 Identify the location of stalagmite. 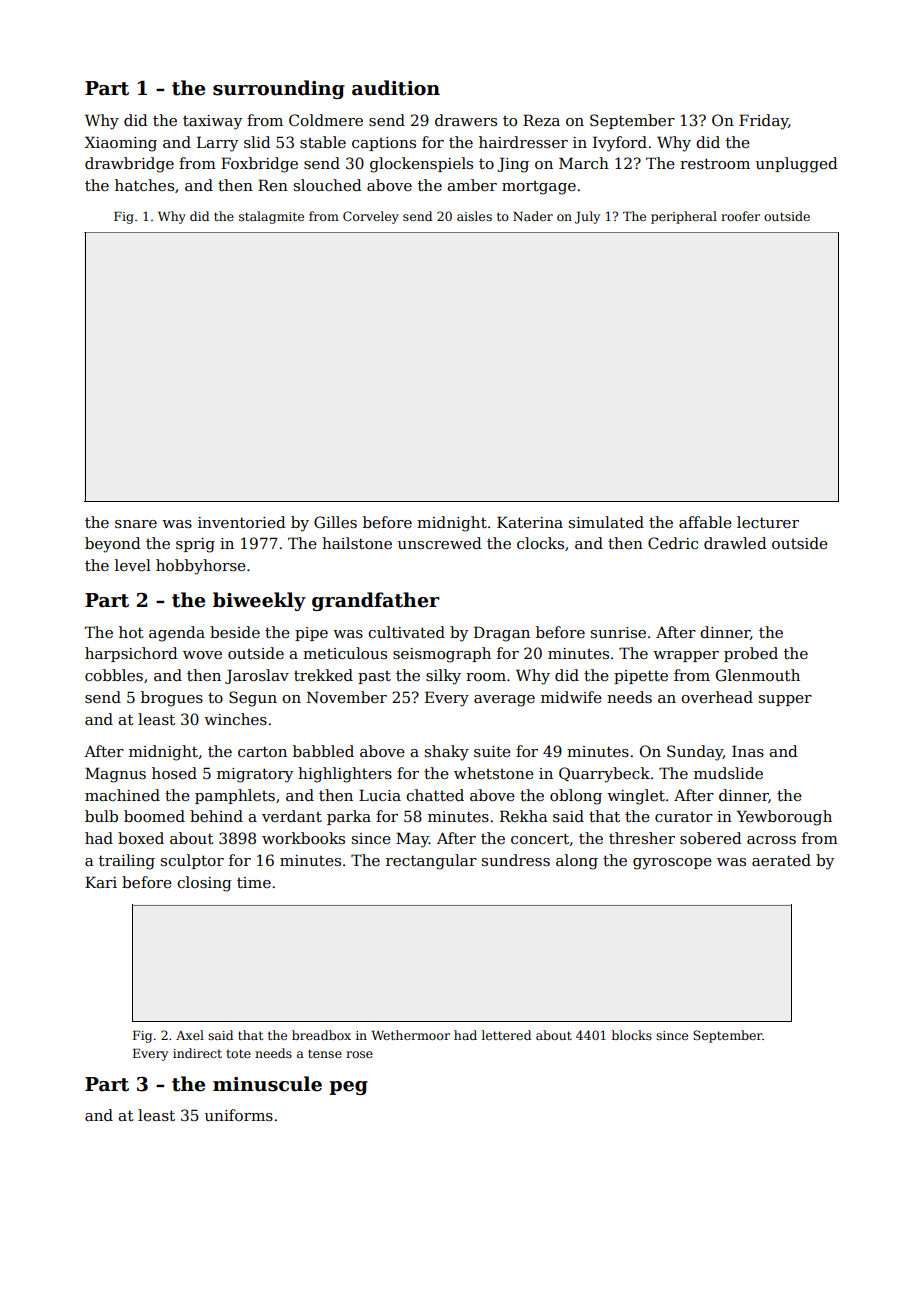
(271, 217).
